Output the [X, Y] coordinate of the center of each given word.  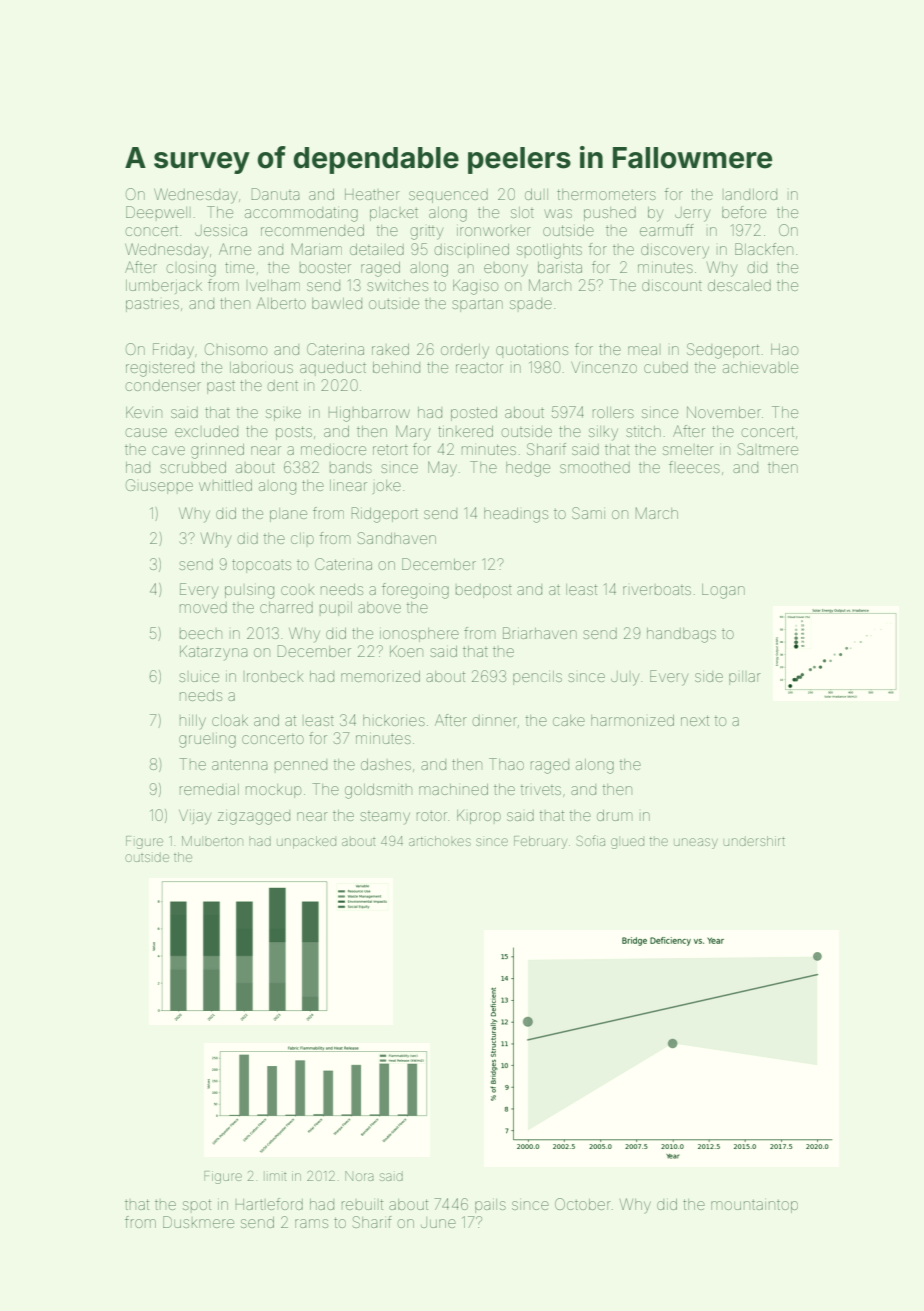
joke [387, 487]
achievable [760, 367]
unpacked [306, 842]
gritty [426, 233]
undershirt [754, 841]
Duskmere [198, 1222]
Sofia [590, 840]
